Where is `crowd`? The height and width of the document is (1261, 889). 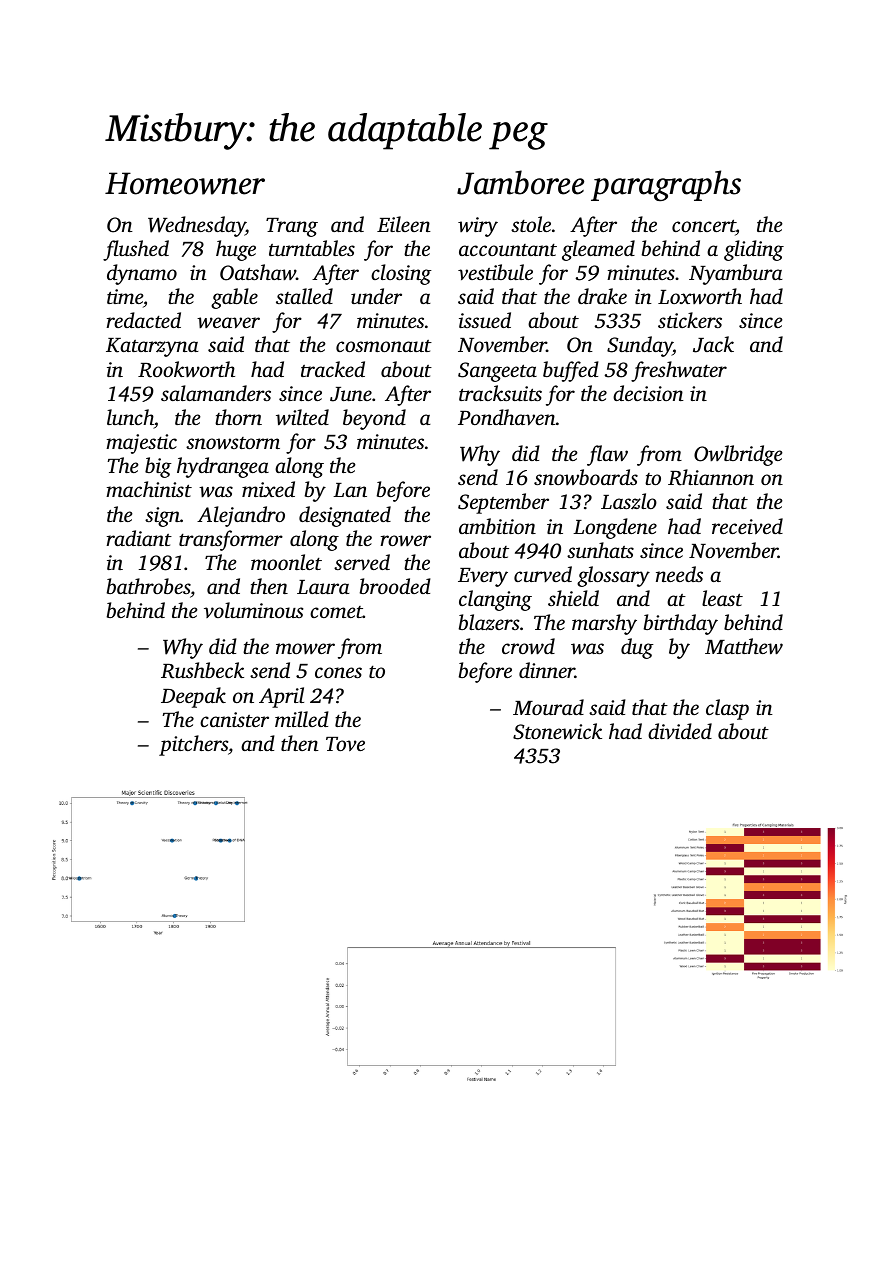 crowd is located at coordinates (528, 646).
